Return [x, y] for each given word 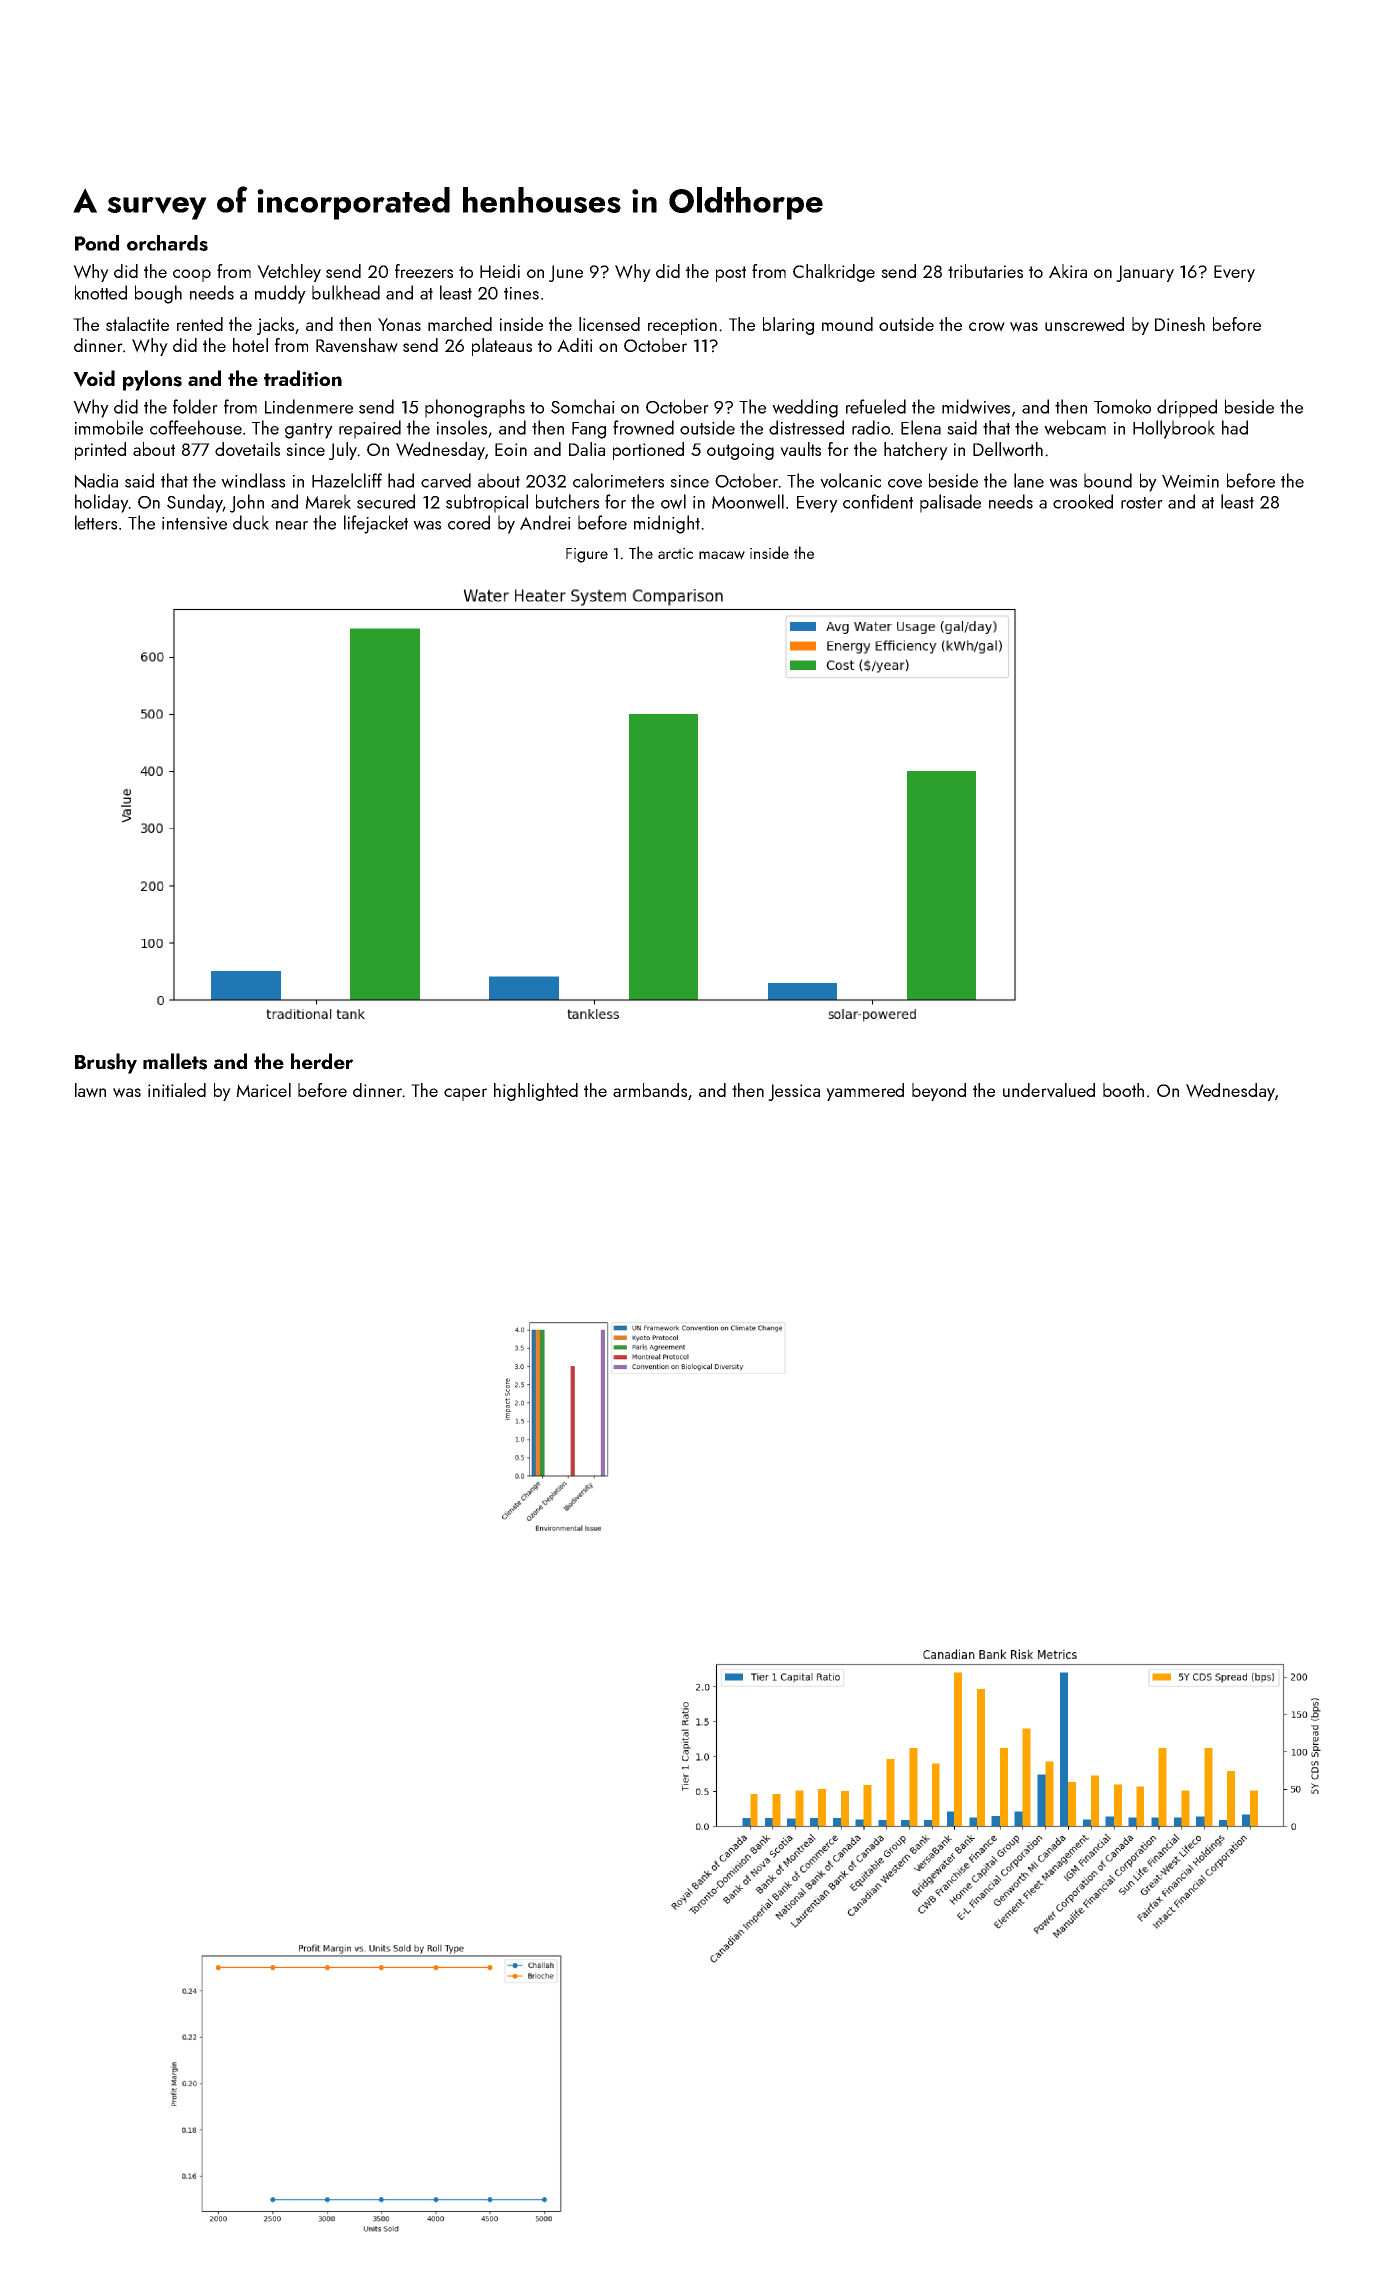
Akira [1068, 271]
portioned [648, 451]
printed [100, 451]
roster [1142, 503]
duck [251, 522]
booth [1123, 1090]
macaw [722, 555]
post [731, 274]
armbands [650, 1090]
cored [469, 522]
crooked [1083, 501]
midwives [976, 406]
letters [96, 522]
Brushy [106, 1063]
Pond [97, 243]
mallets [175, 1061]
